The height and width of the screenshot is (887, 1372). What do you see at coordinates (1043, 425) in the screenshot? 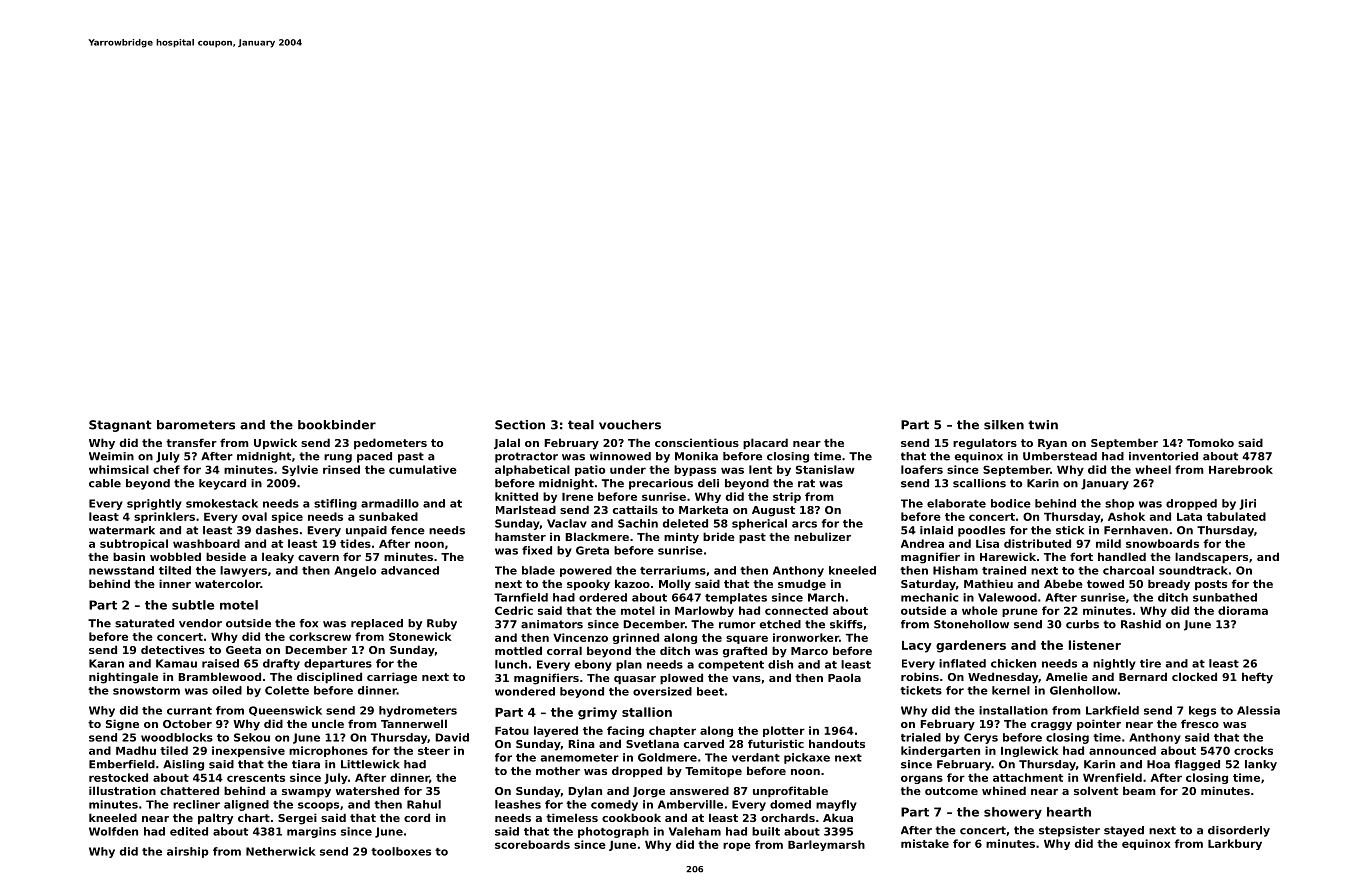
I see `twin` at bounding box center [1043, 425].
